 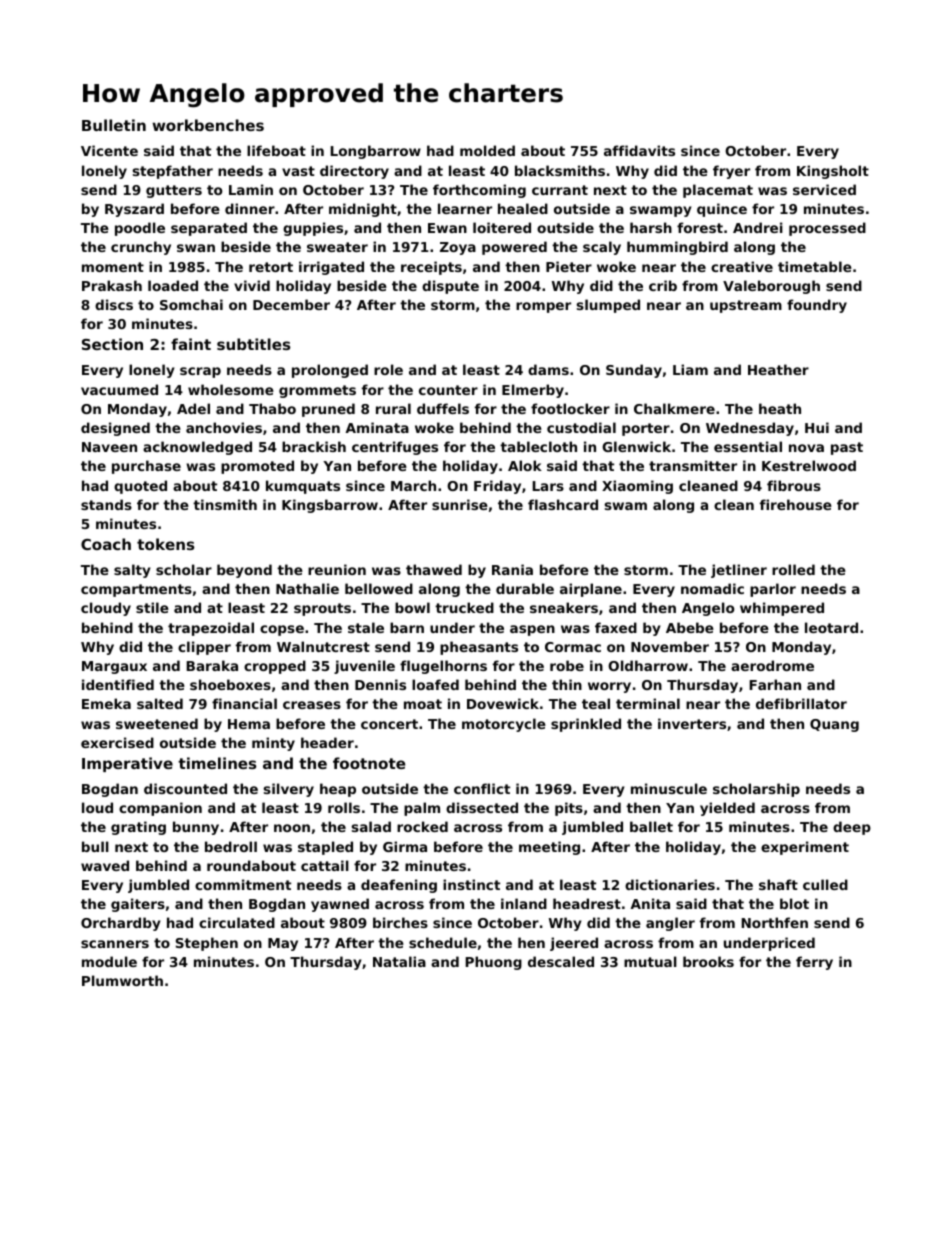 What do you see at coordinates (138, 828) in the screenshot?
I see `grating` at bounding box center [138, 828].
